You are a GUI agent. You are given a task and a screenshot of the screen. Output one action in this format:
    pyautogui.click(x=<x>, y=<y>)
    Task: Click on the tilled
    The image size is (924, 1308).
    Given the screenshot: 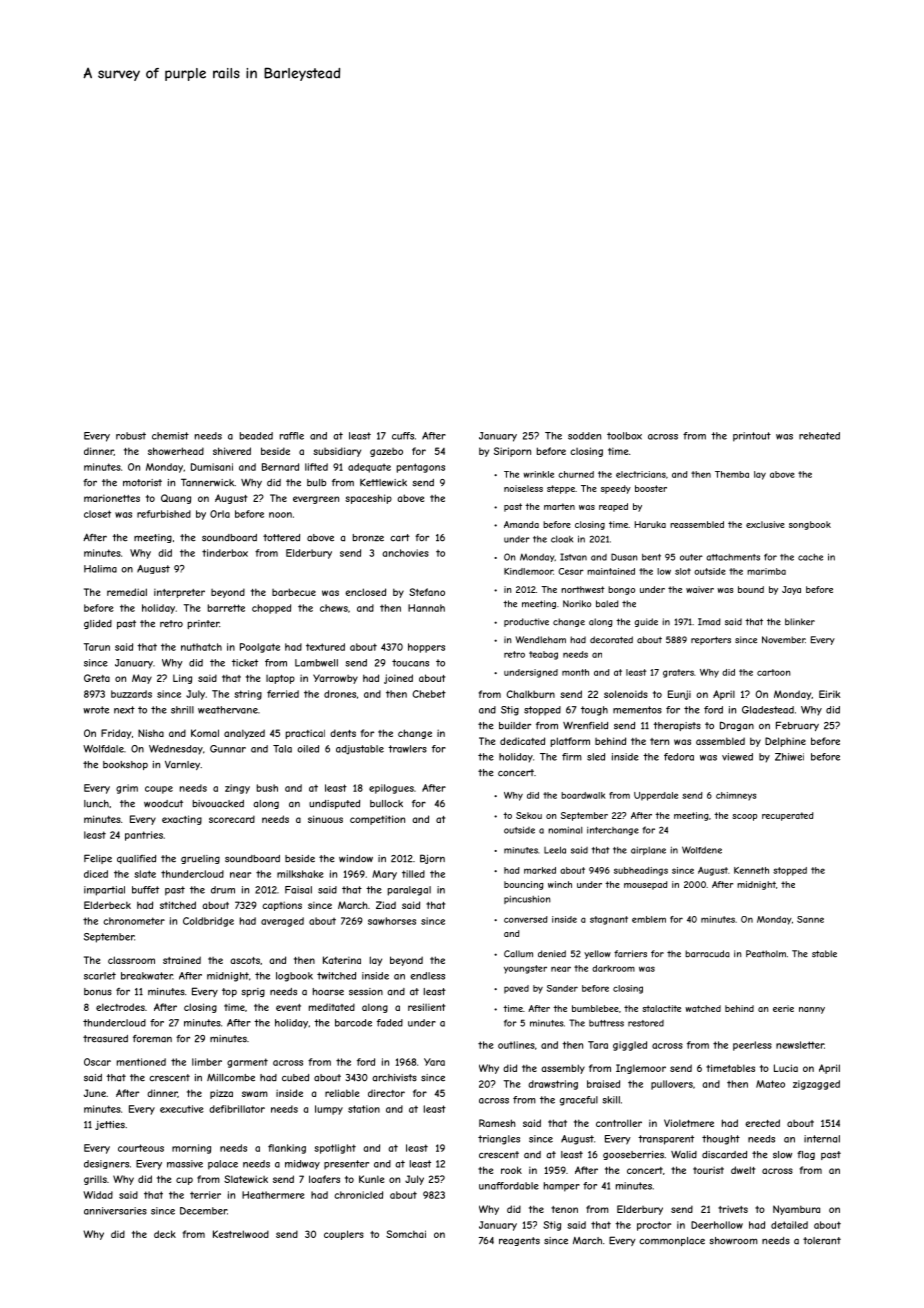 What is the action you would take?
    pyautogui.click(x=413, y=874)
